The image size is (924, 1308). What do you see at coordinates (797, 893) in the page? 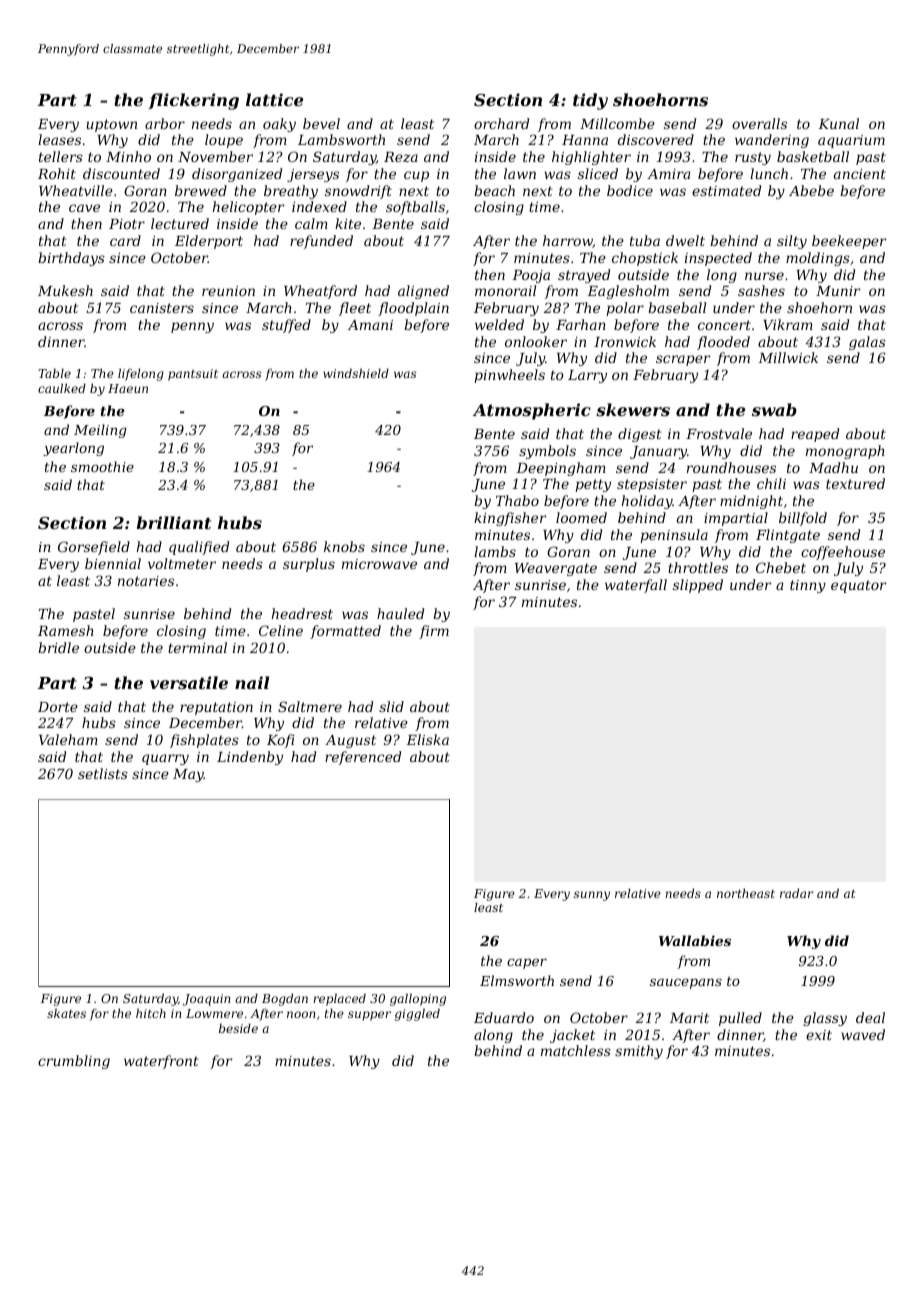
I see `radar` at bounding box center [797, 893].
